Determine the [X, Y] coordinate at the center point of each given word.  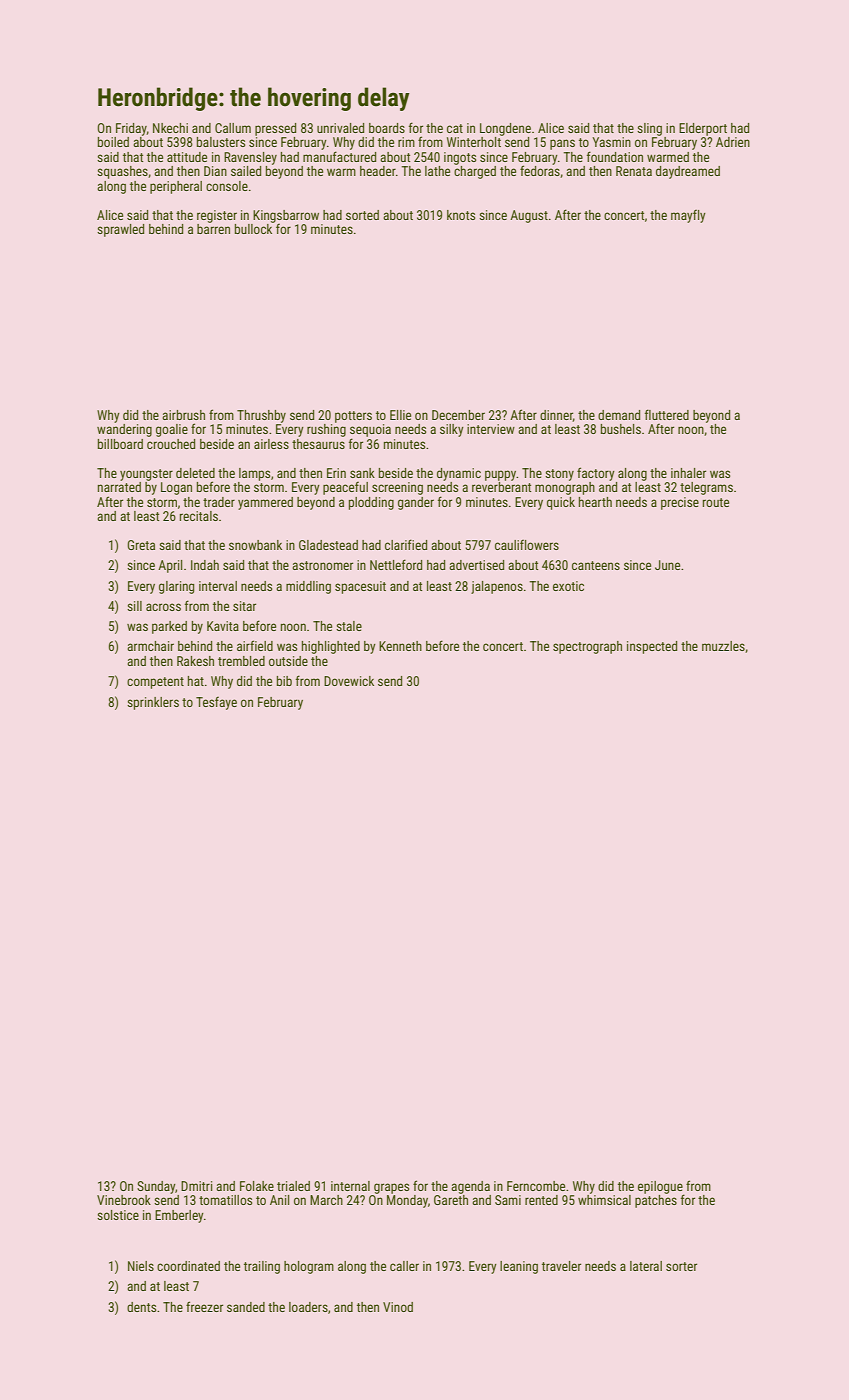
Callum [233, 128]
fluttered [667, 414]
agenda [470, 1187]
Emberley [179, 1216]
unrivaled [340, 128]
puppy [500, 475]
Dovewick [349, 681]
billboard [120, 444]
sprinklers [153, 703]
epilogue [660, 1187]
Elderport [703, 129]
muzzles [723, 646]
